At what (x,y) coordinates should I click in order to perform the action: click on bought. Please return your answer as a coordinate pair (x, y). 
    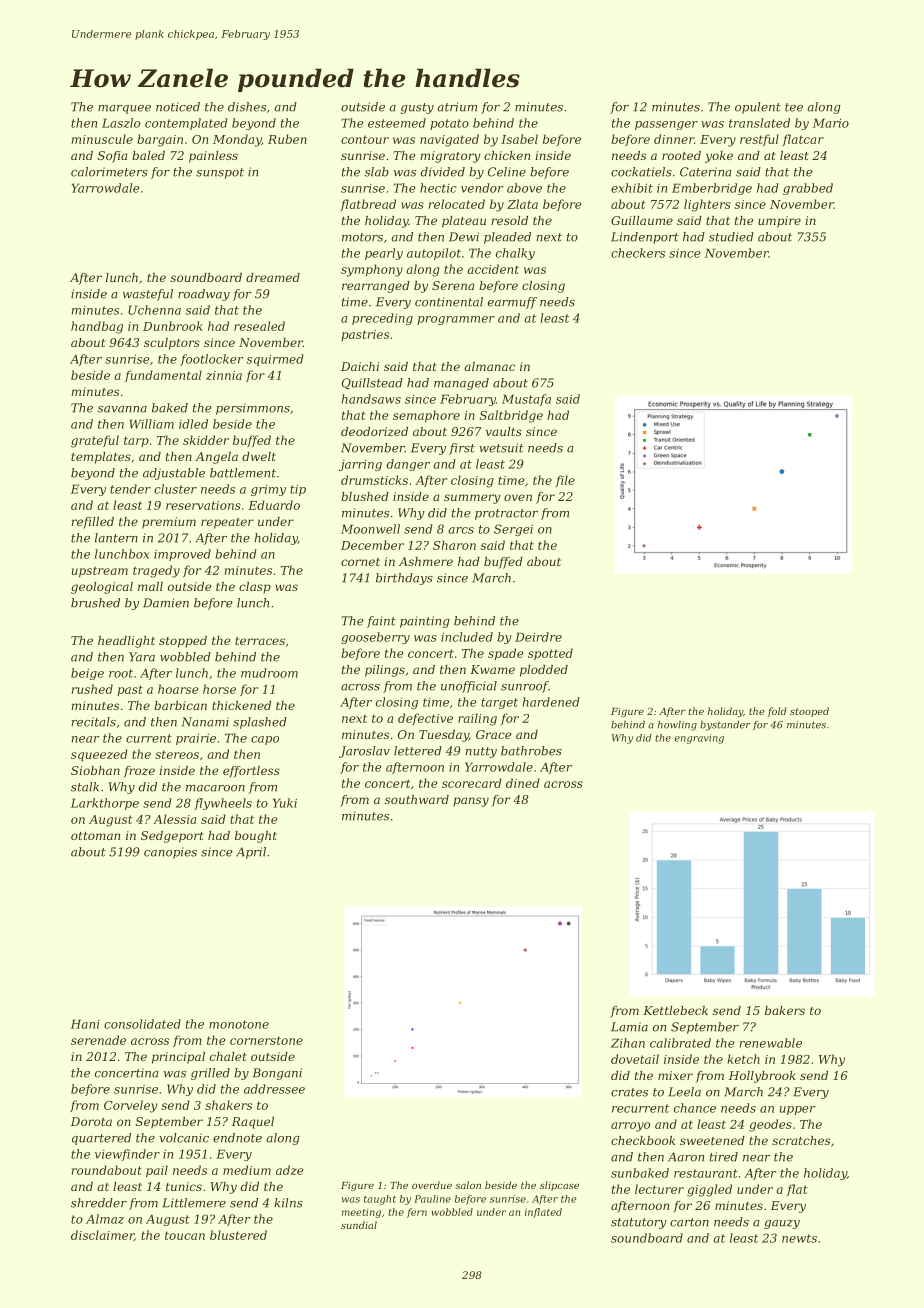
    Looking at the image, I should click on (256, 837).
